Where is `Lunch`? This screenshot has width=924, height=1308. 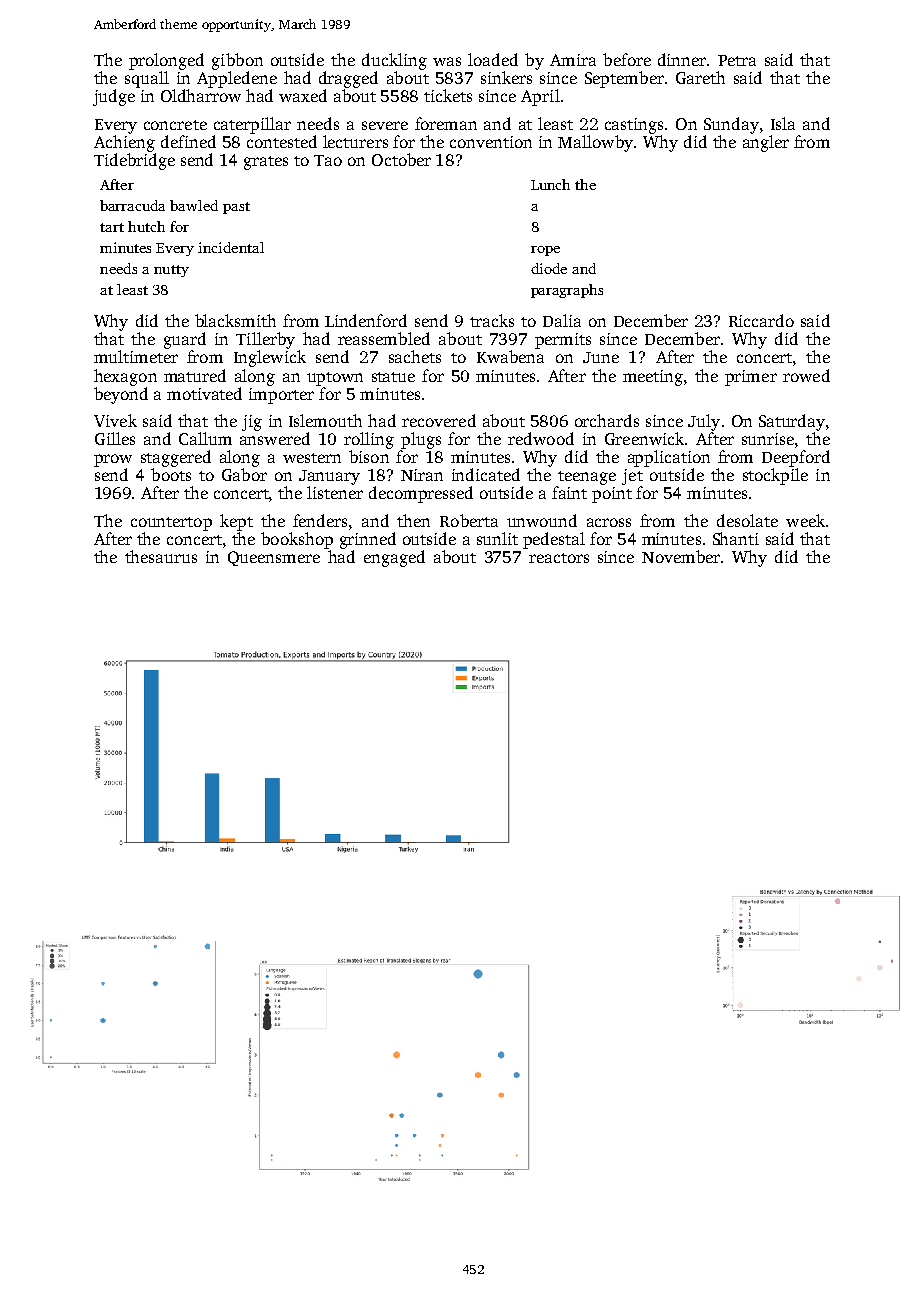
Lunch is located at coordinates (550, 184).
